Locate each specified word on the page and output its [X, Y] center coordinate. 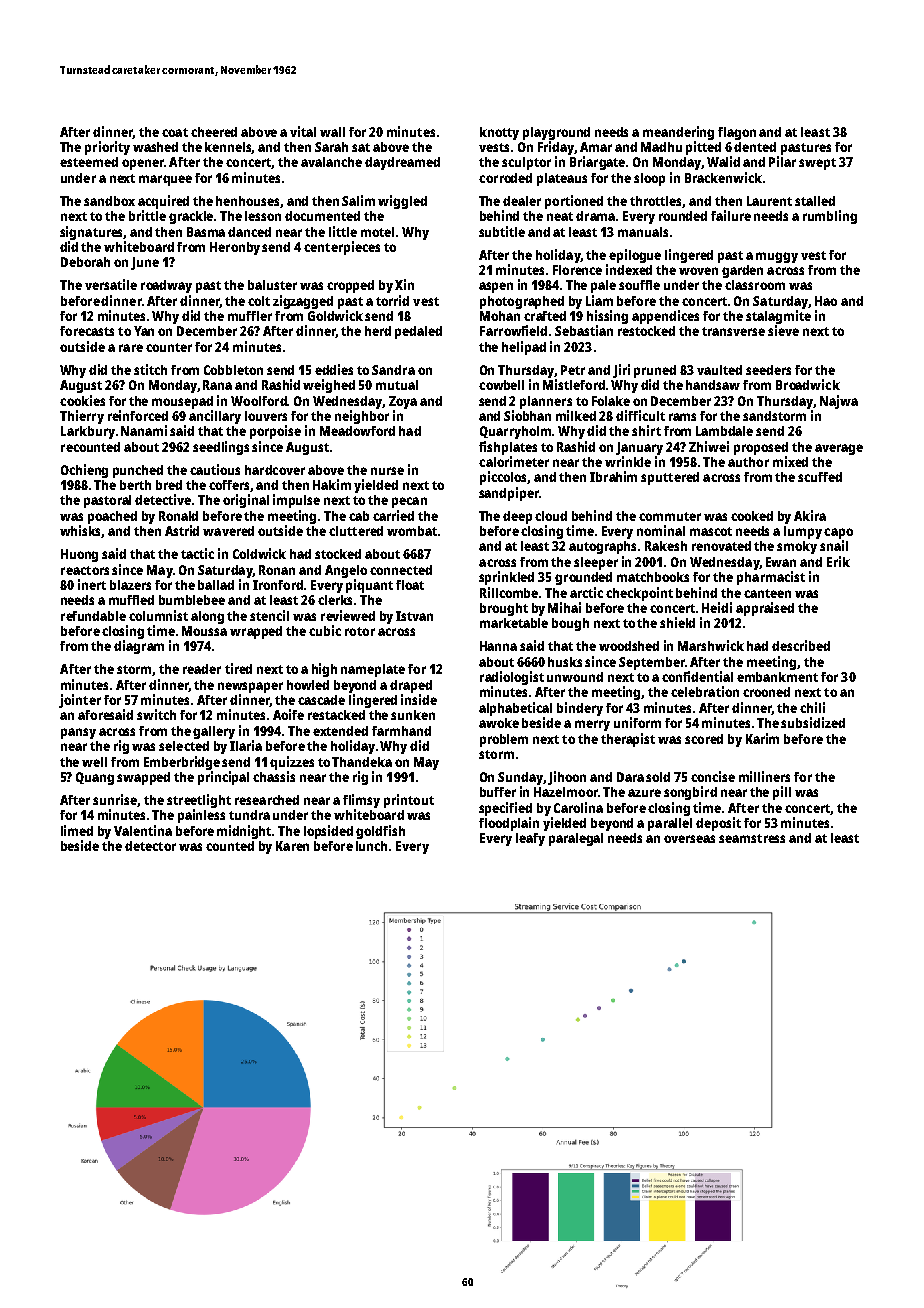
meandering [678, 133]
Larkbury [88, 432]
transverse [733, 331]
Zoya [403, 402]
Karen [292, 846]
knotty [499, 133]
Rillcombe [509, 592]
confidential [697, 676]
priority [107, 148]
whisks [81, 531]
